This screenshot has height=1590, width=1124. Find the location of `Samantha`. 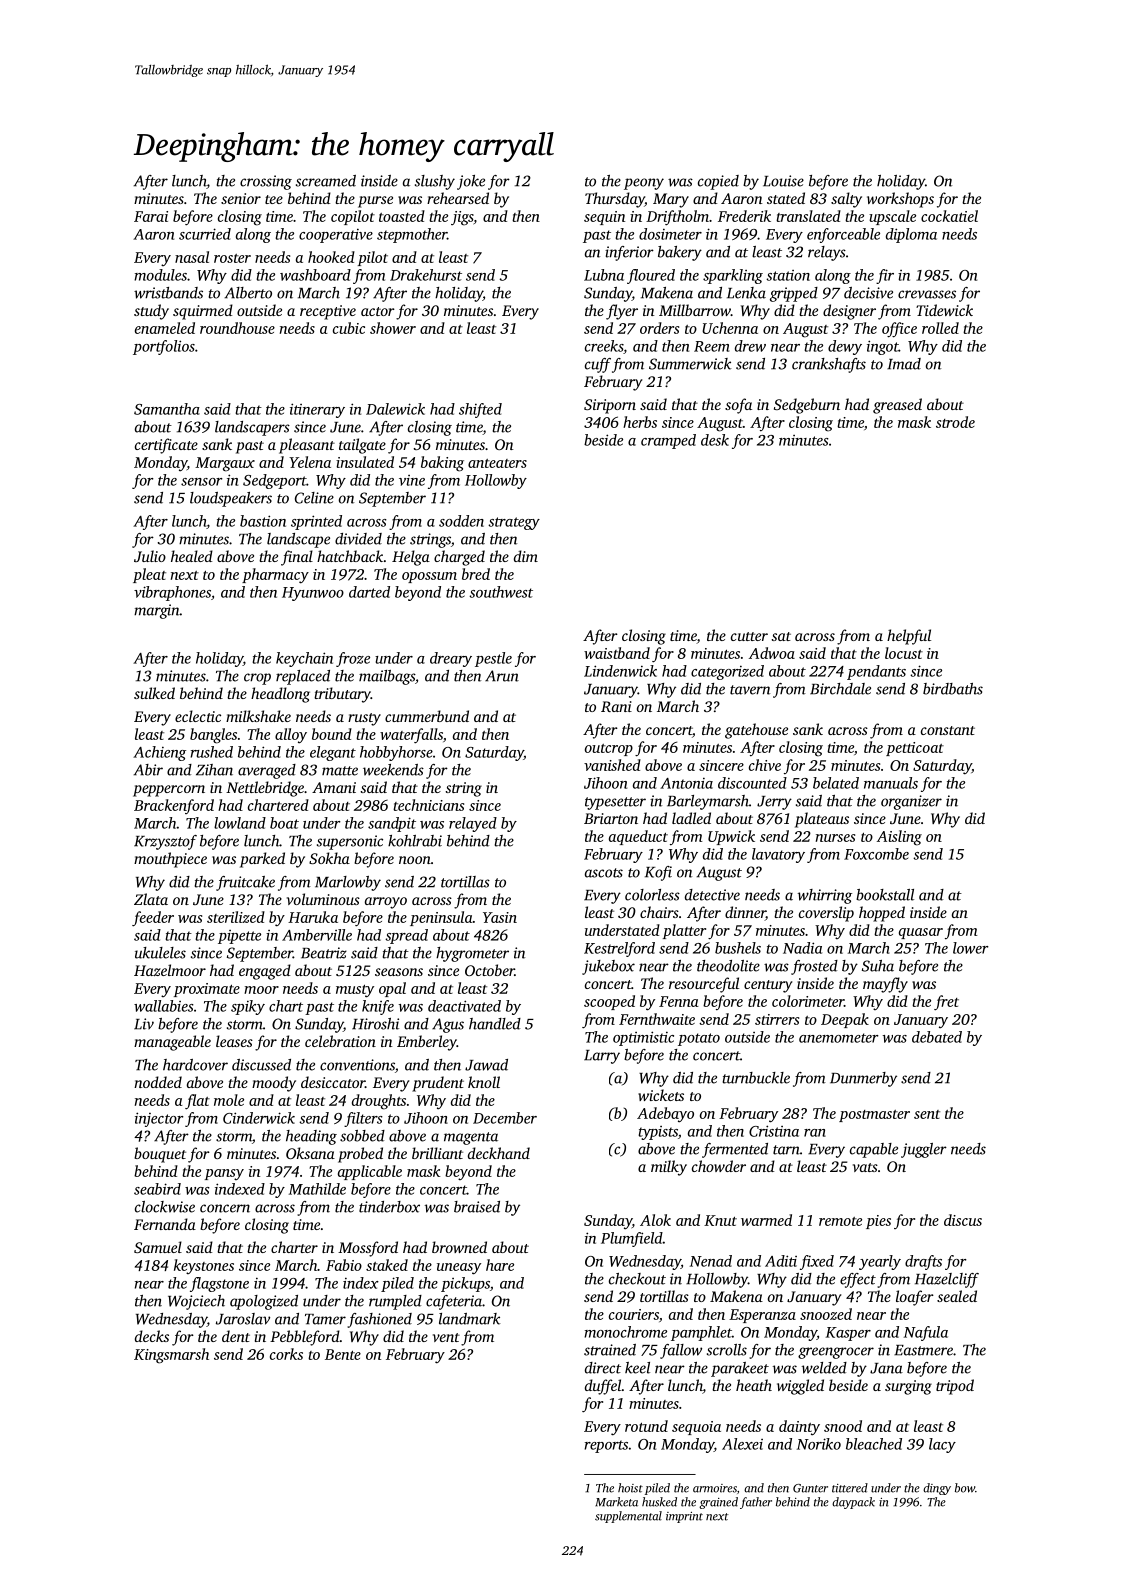

Samantha is located at coordinates (167, 409).
